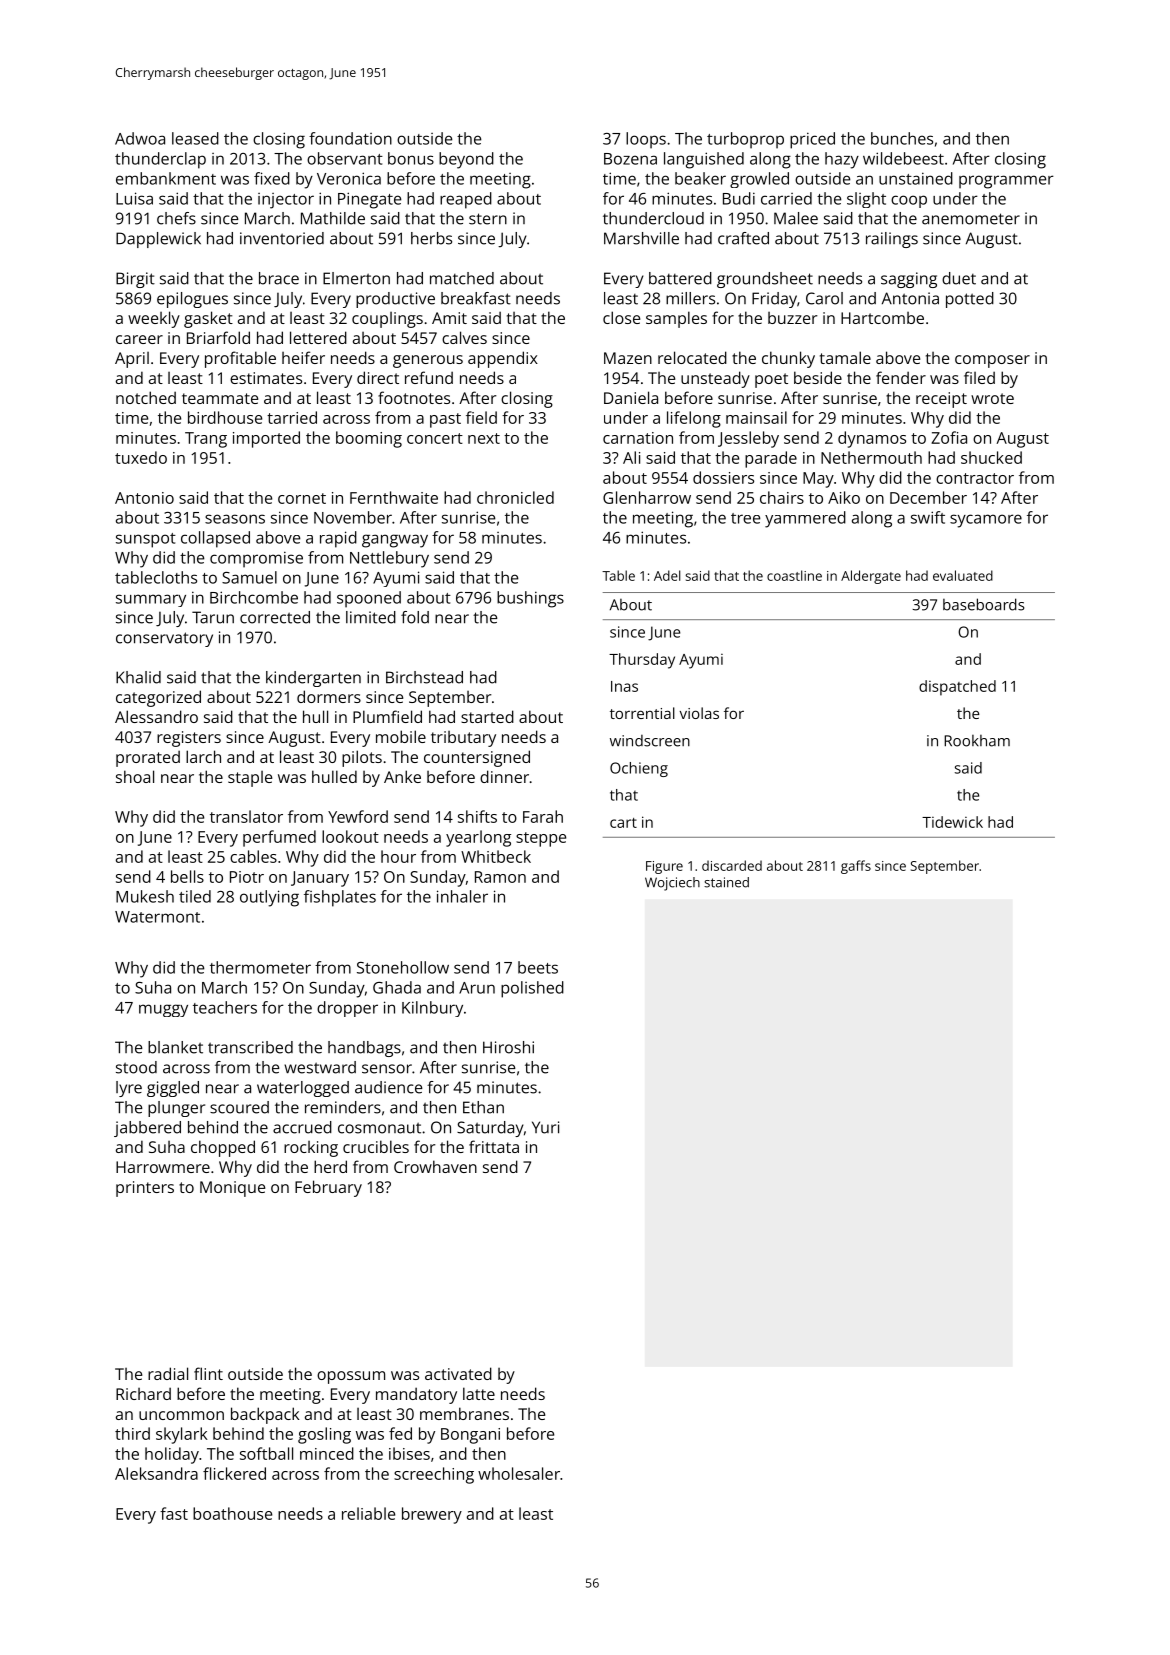 The width and height of the image is (1170, 1655). What do you see at coordinates (266, 378) in the image?
I see `estimates` at bounding box center [266, 378].
